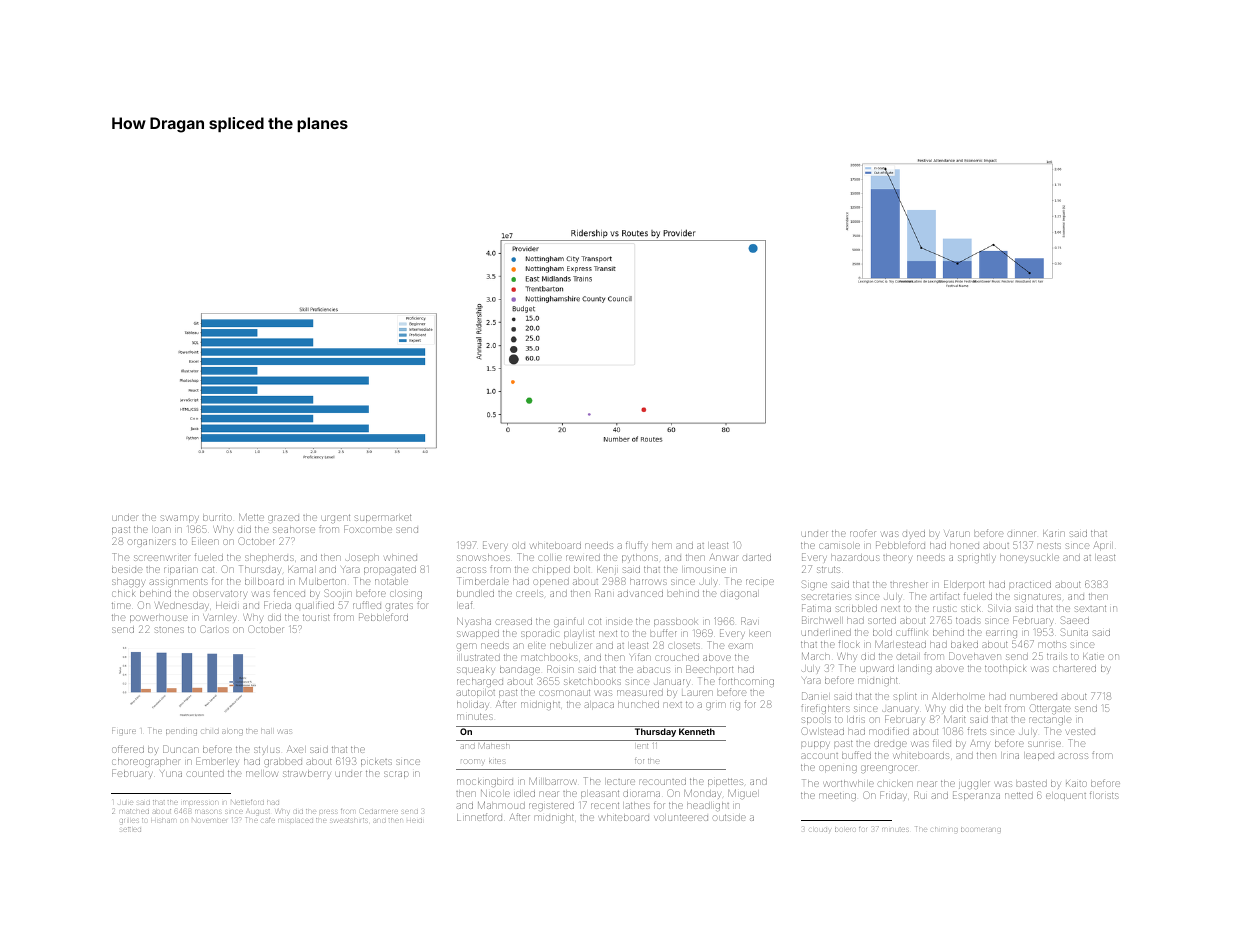 The width and height of the screenshot is (1233, 952). What do you see at coordinates (1029, 558) in the screenshot?
I see `honeysuckle` at bounding box center [1029, 558].
